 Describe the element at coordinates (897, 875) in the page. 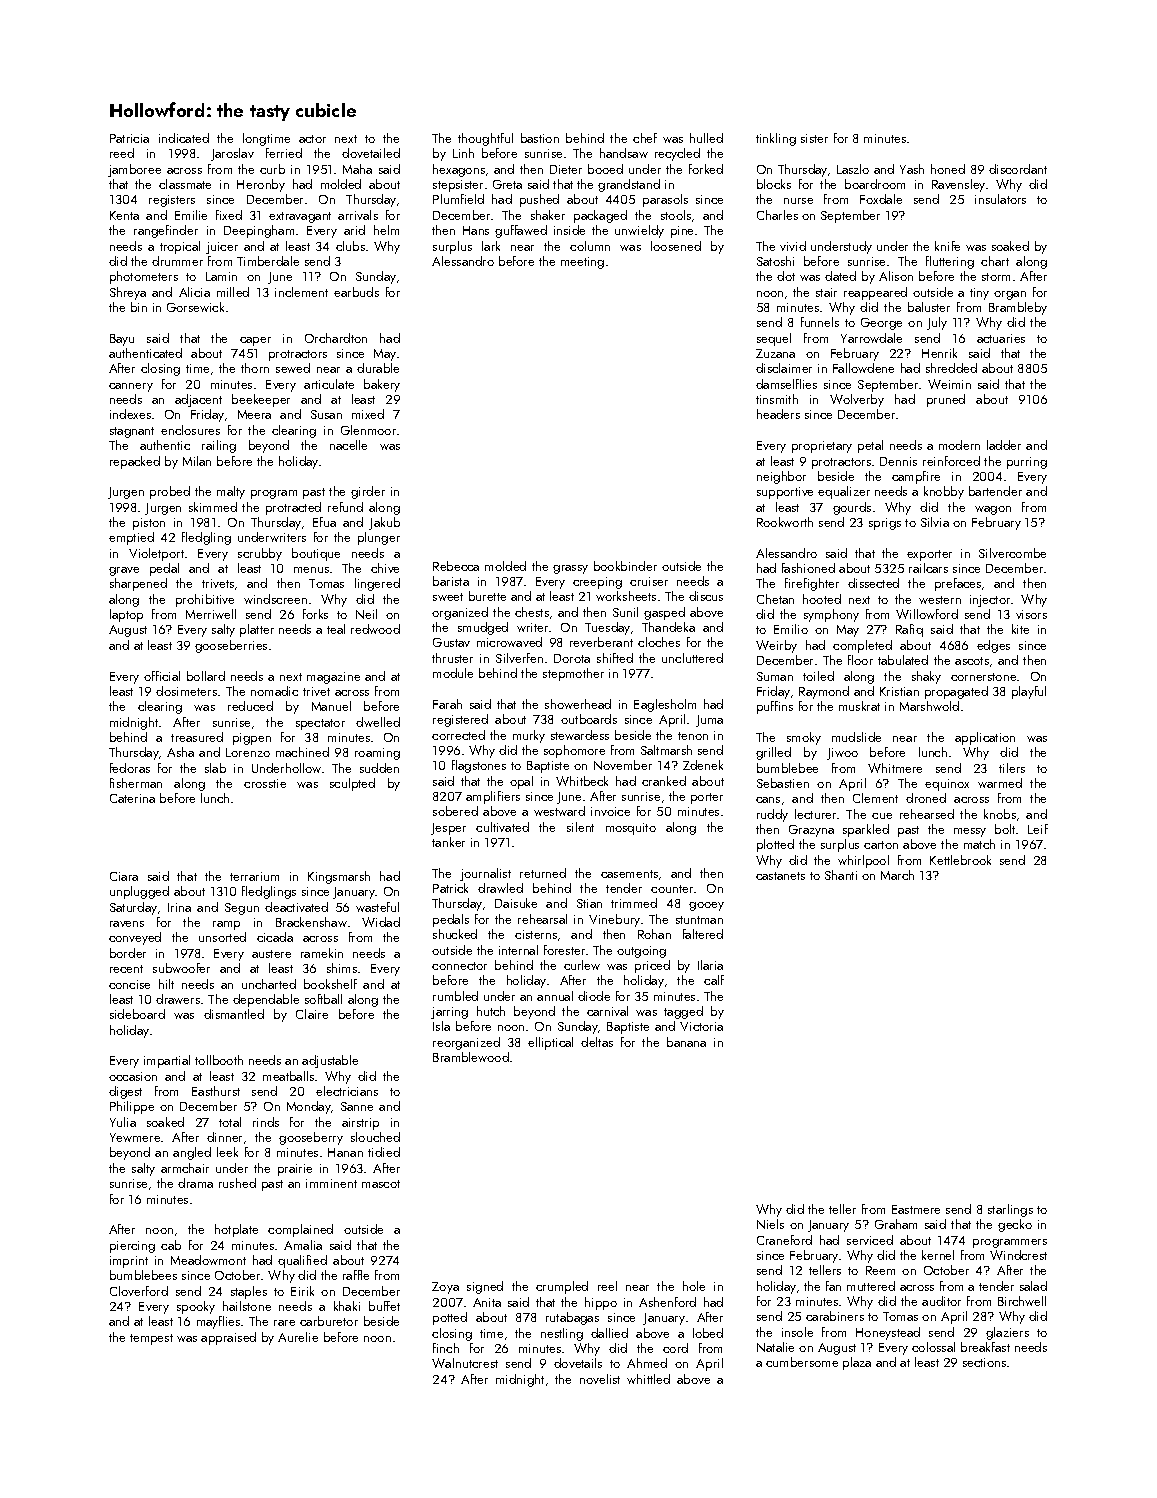

I see `March` at that location.
